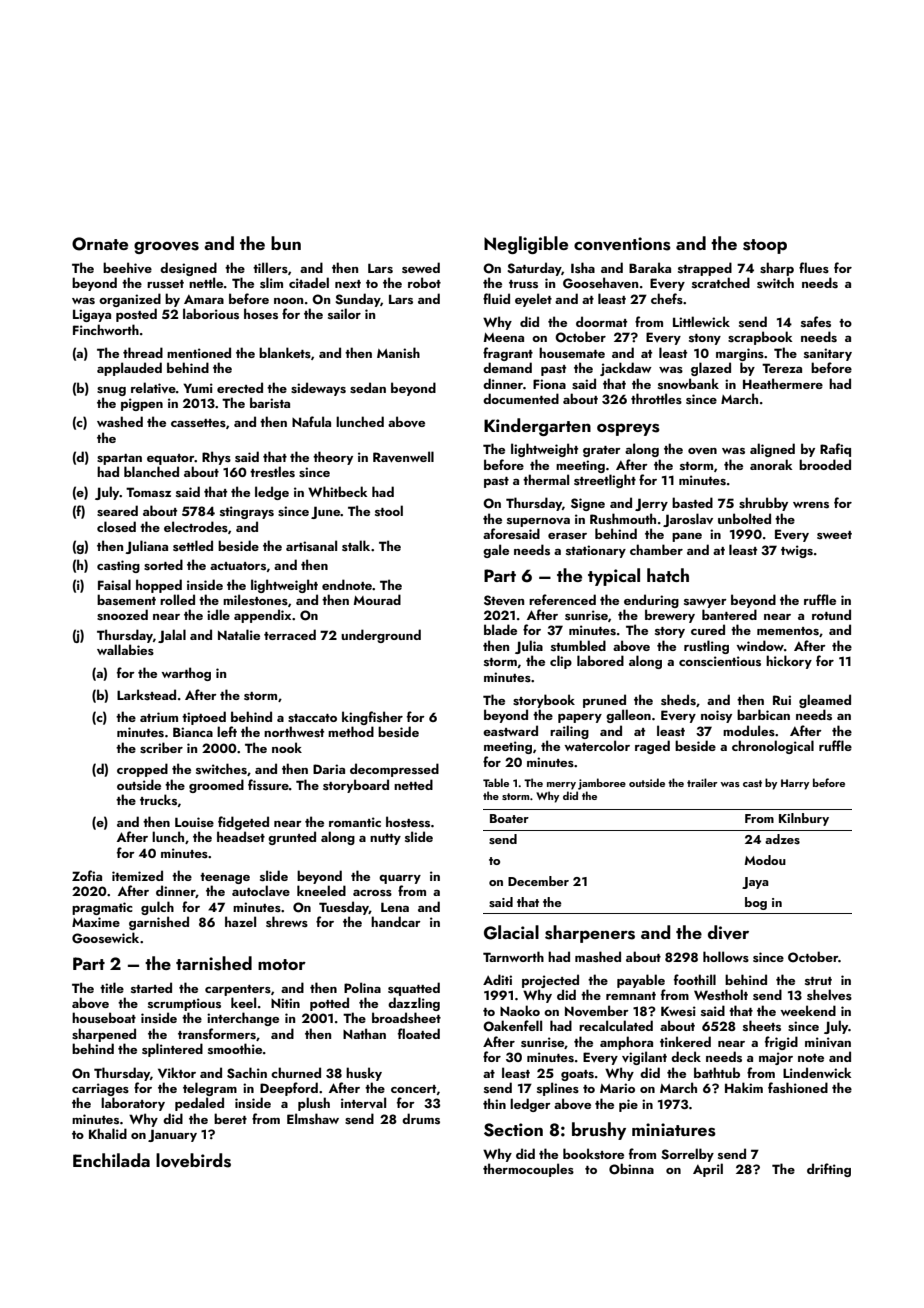 Image resolution: width=924 pixels, height=1308 pixels. I want to click on lovebirds, so click(193, 1160).
